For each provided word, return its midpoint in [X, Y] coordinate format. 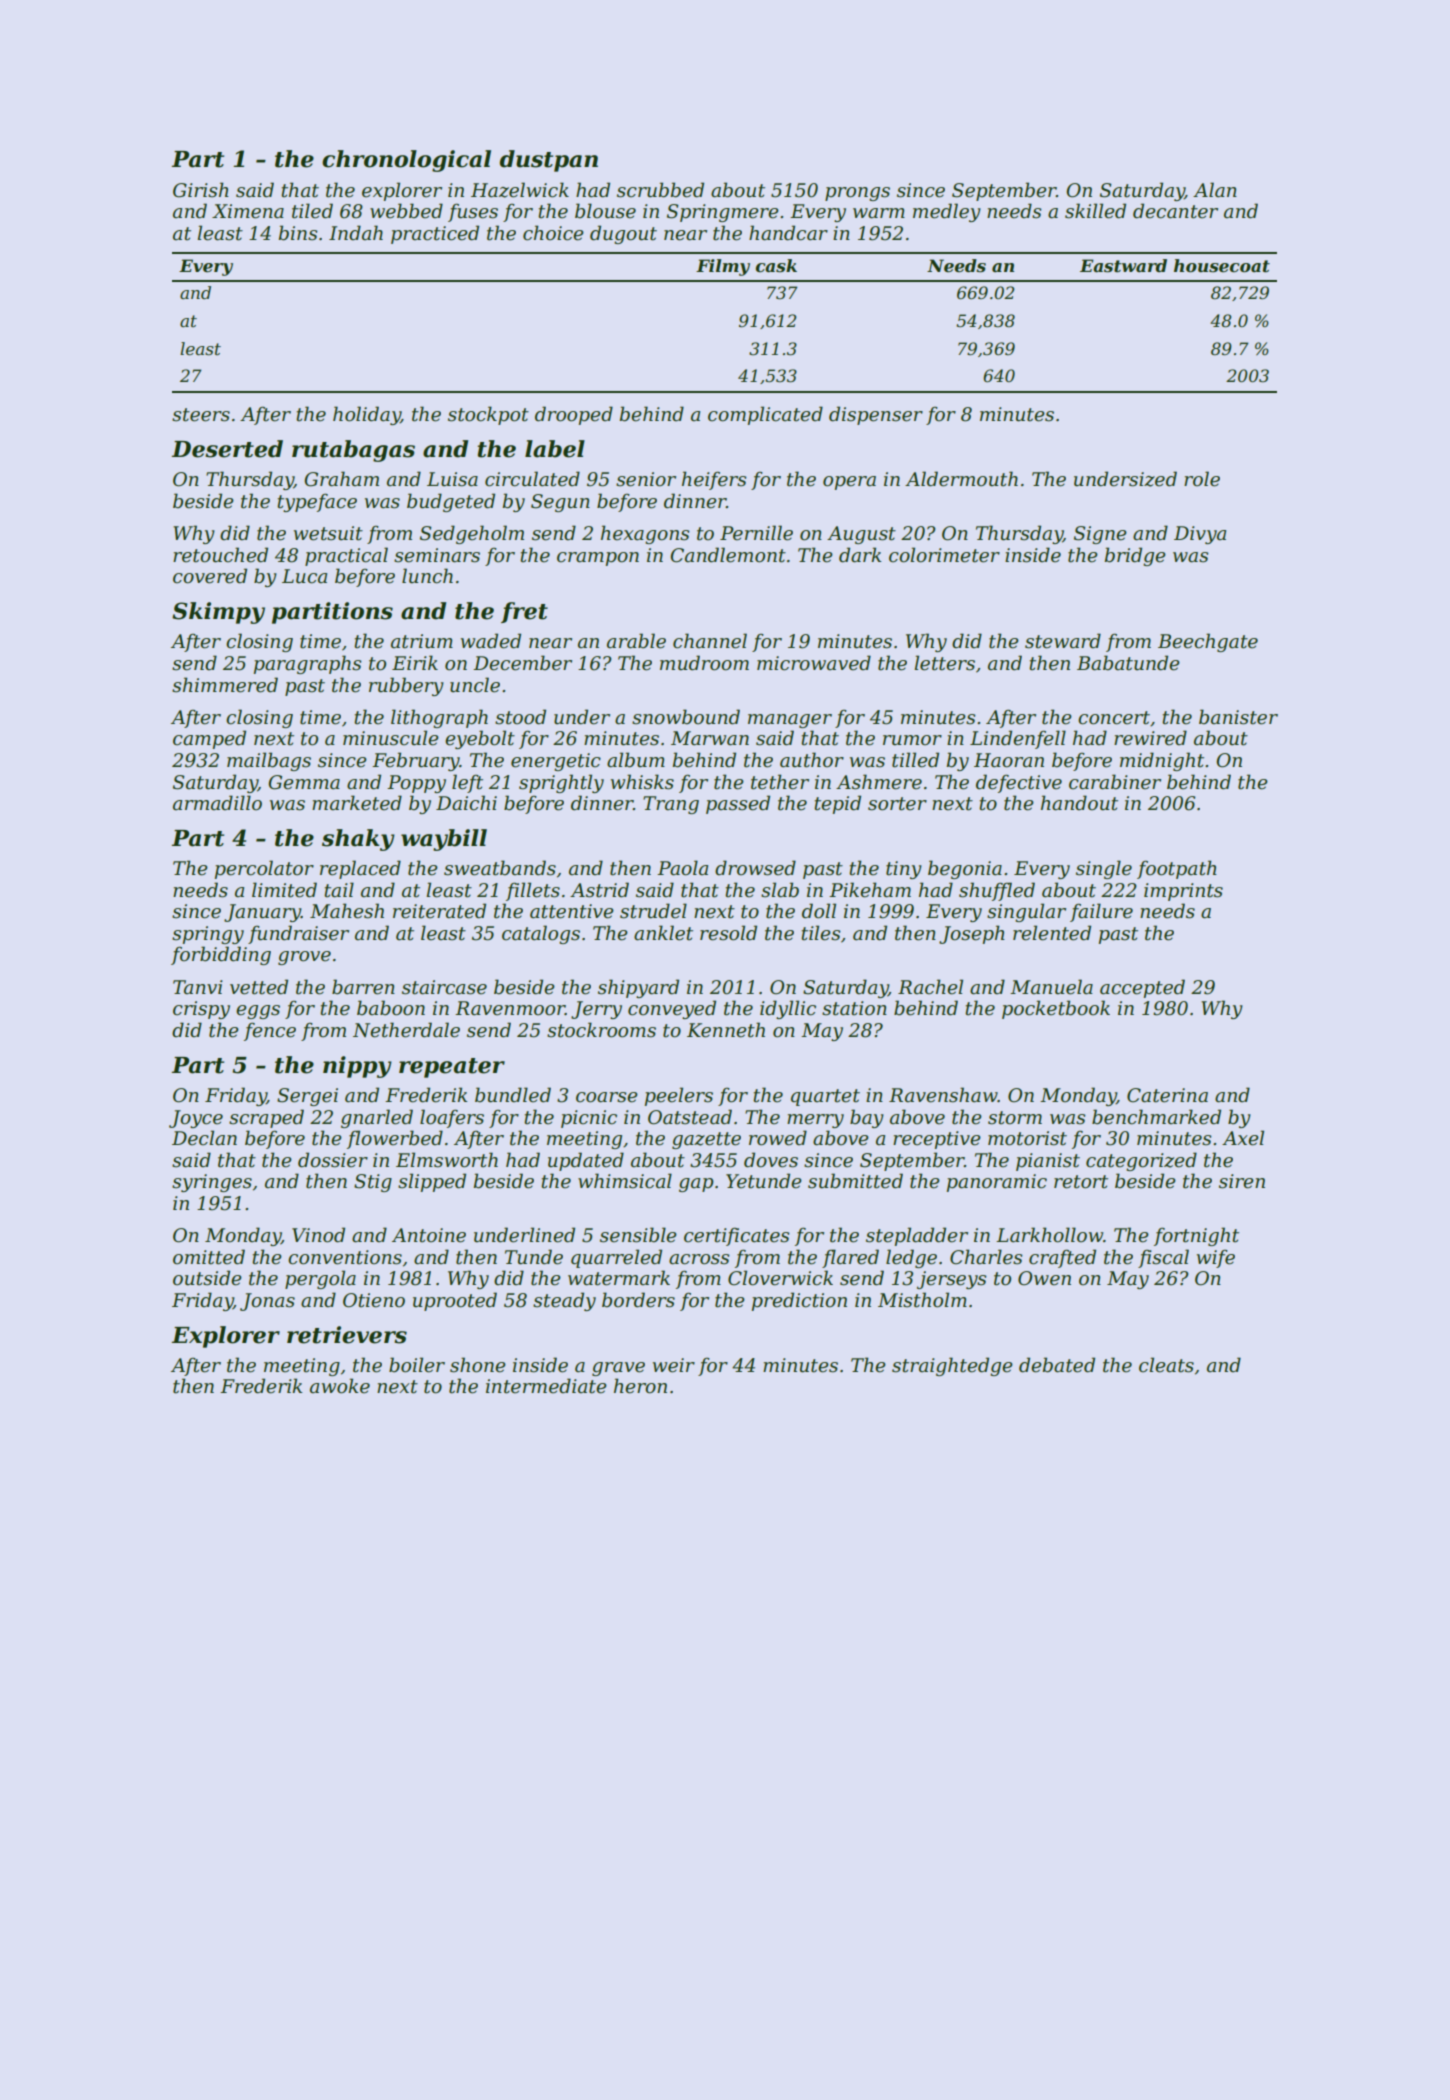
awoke [340, 1386]
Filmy [723, 267]
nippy [357, 1067]
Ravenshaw [943, 1095]
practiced [435, 234]
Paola [682, 868]
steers [201, 415]
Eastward [1123, 265]
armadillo [217, 803]
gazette [706, 1140]
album [636, 760]
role [1202, 479]
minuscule [391, 738]
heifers [714, 480]
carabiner [1115, 782]
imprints [1183, 892]
